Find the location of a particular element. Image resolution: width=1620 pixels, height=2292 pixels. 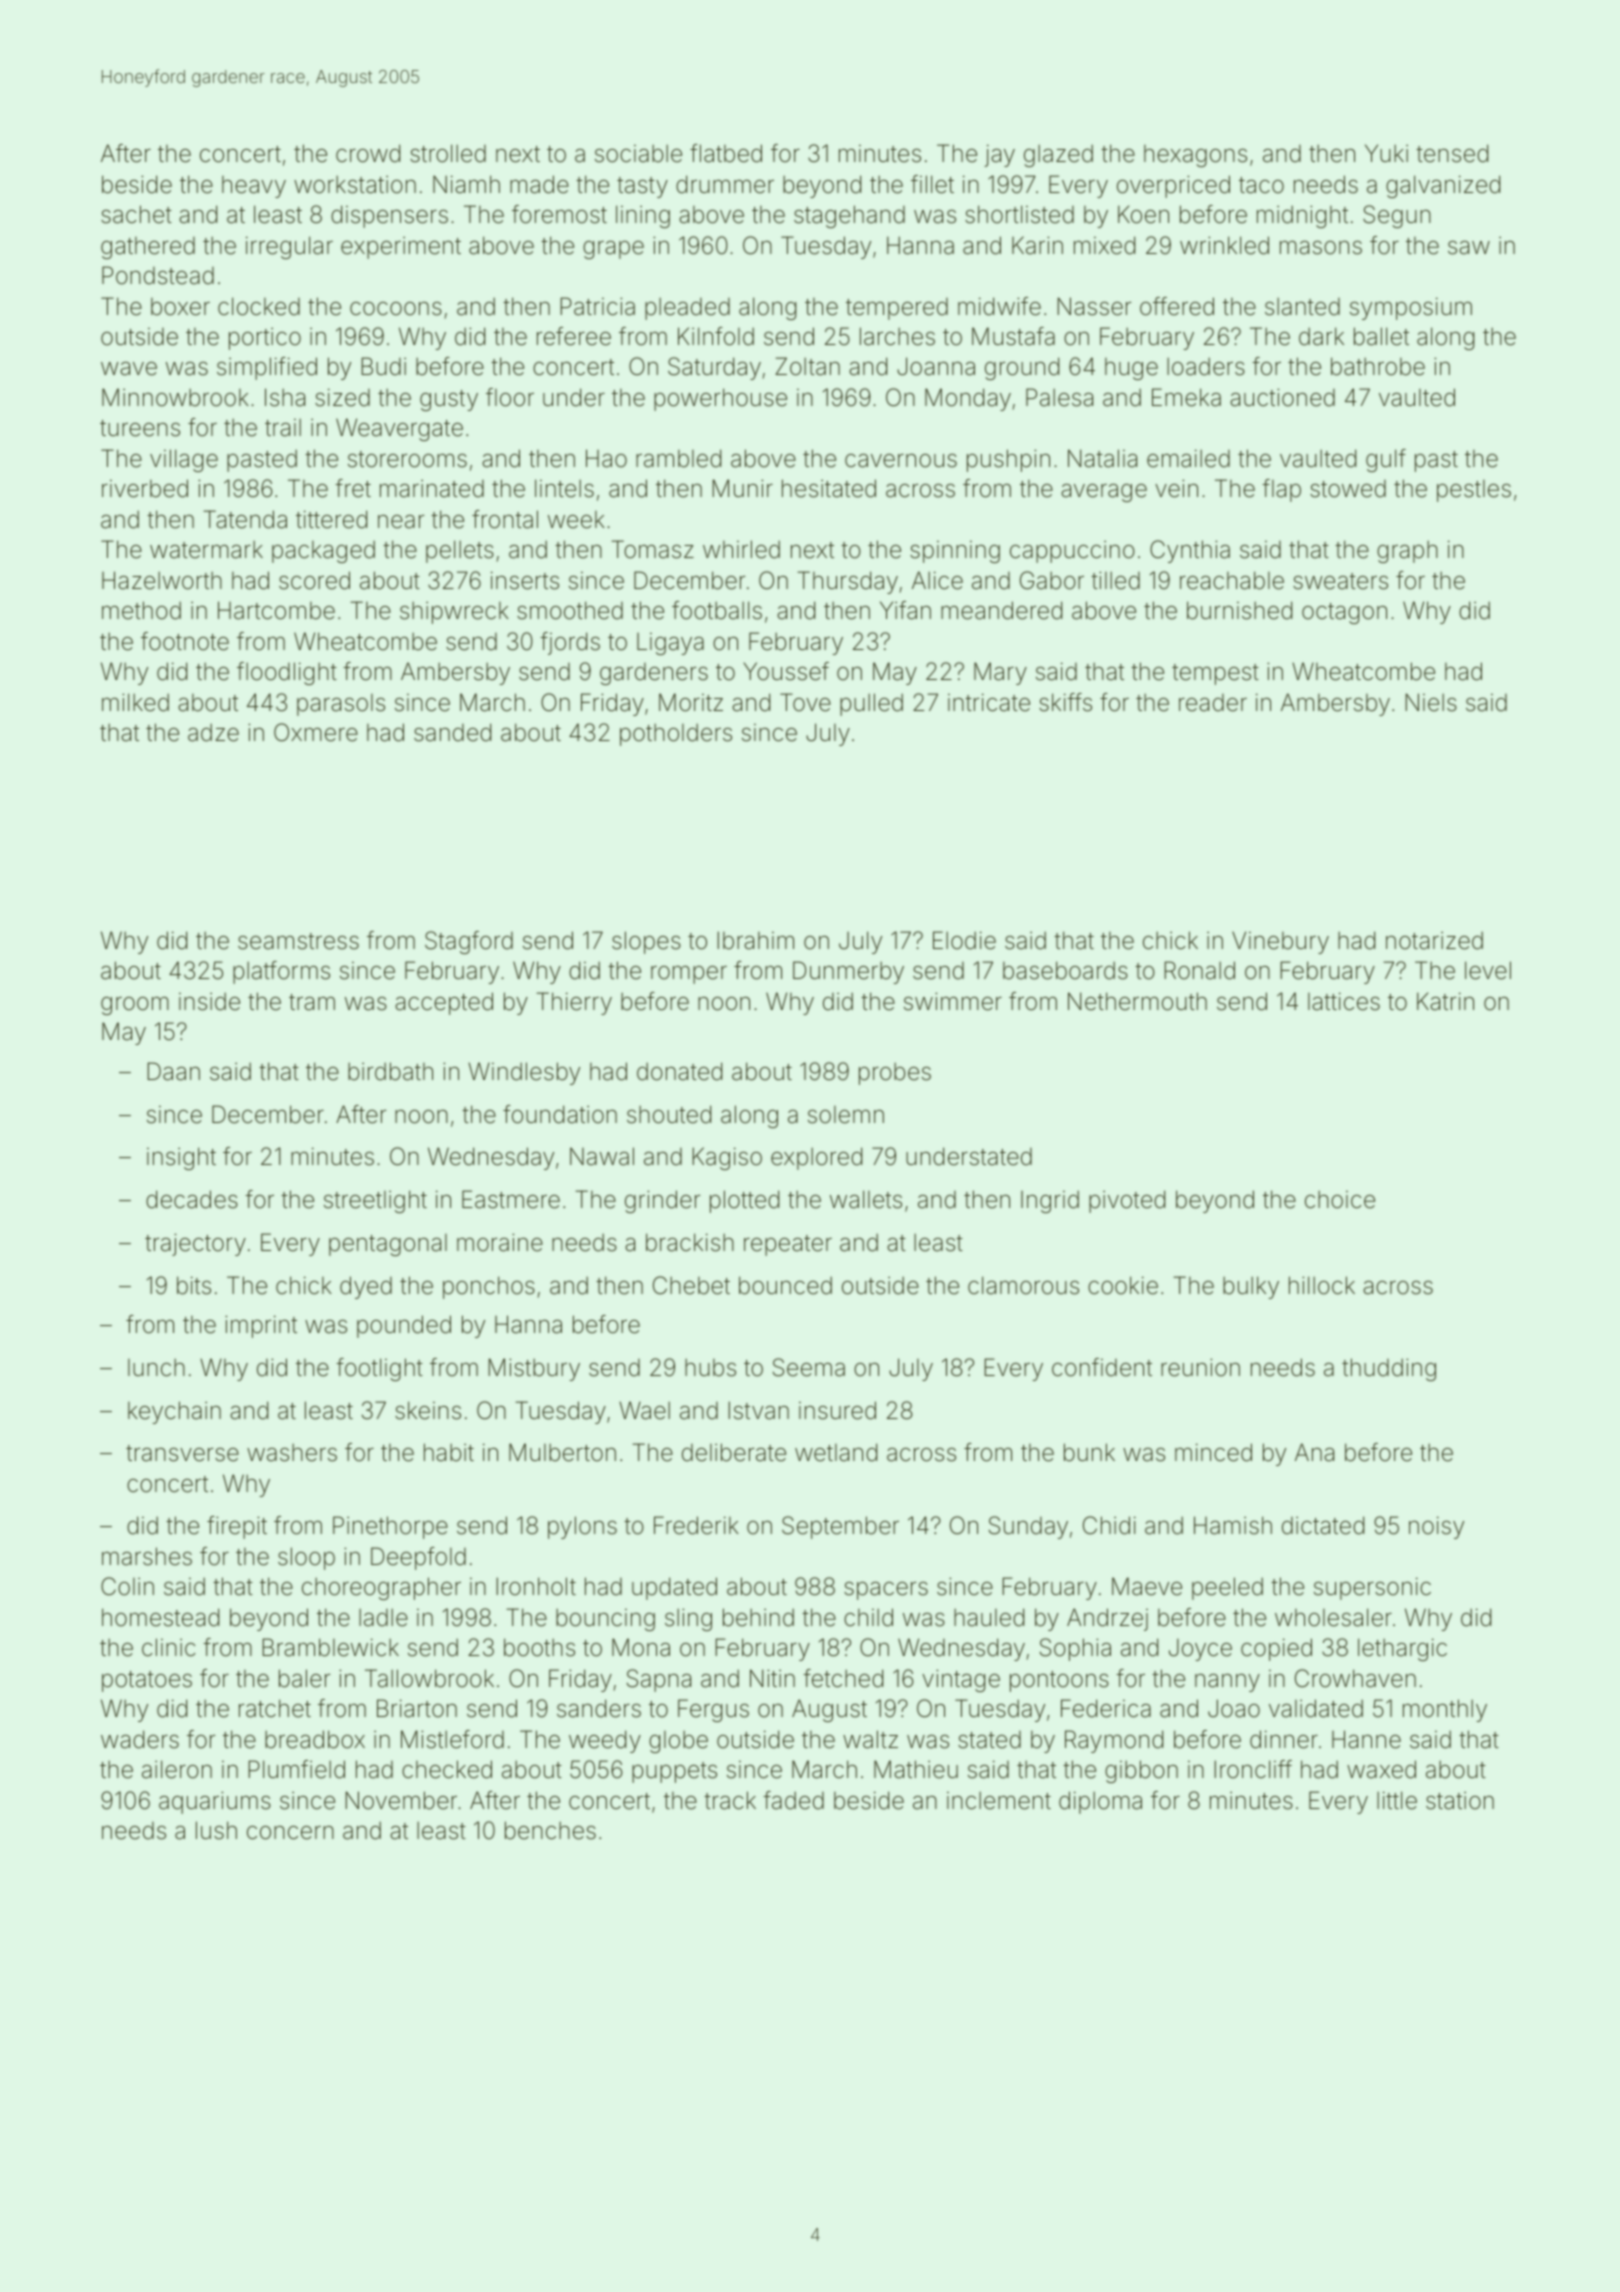

Oxmere is located at coordinates (316, 732).
